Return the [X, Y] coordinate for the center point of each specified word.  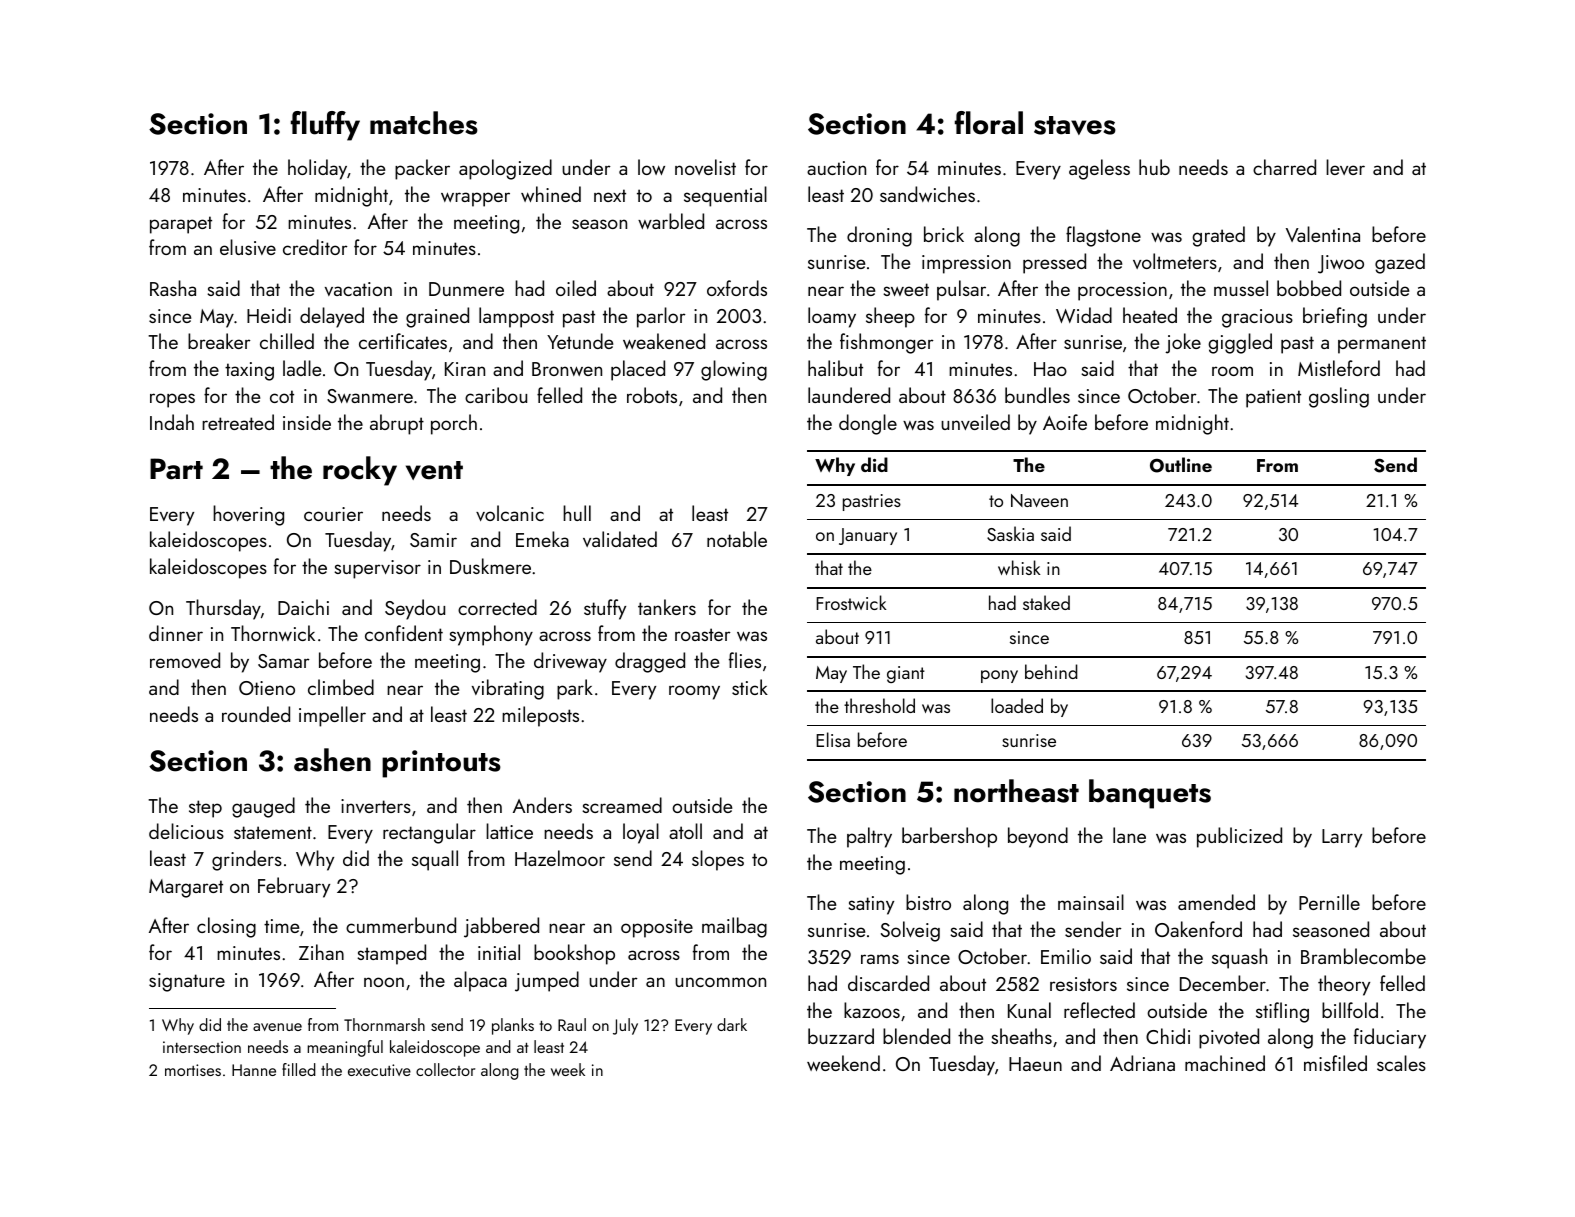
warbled [671, 221]
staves [1075, 125]
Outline [1181, 465]
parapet [181, 225]
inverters [376, 806]
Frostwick [851, 602]
